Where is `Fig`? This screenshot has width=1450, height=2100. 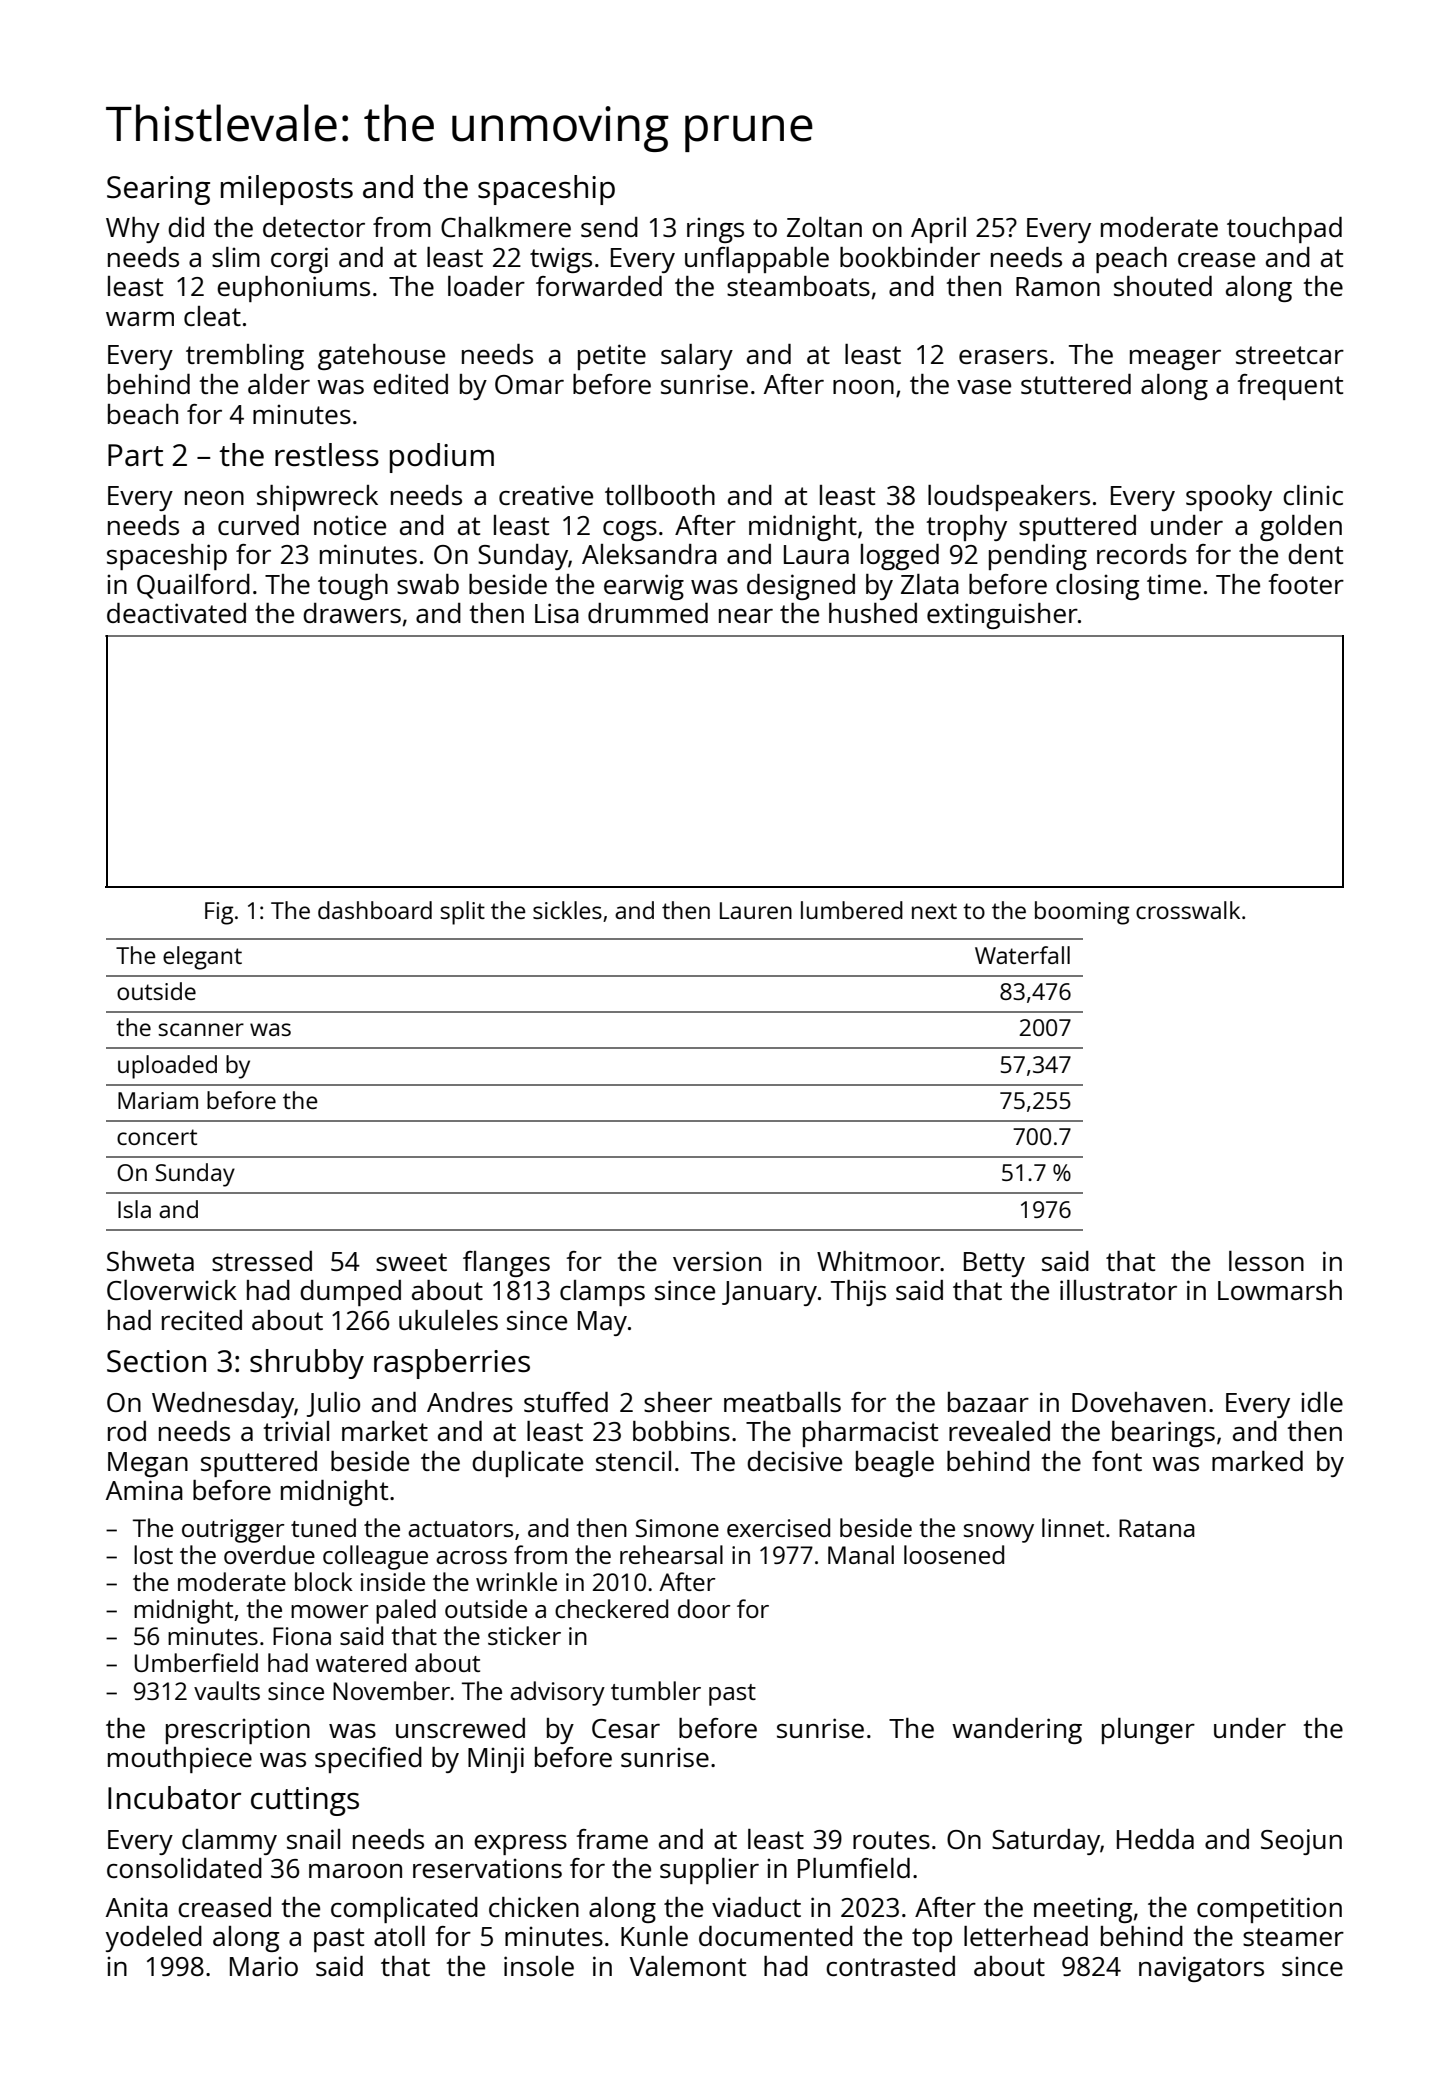 Fig is located at coordinates (219, 913).
